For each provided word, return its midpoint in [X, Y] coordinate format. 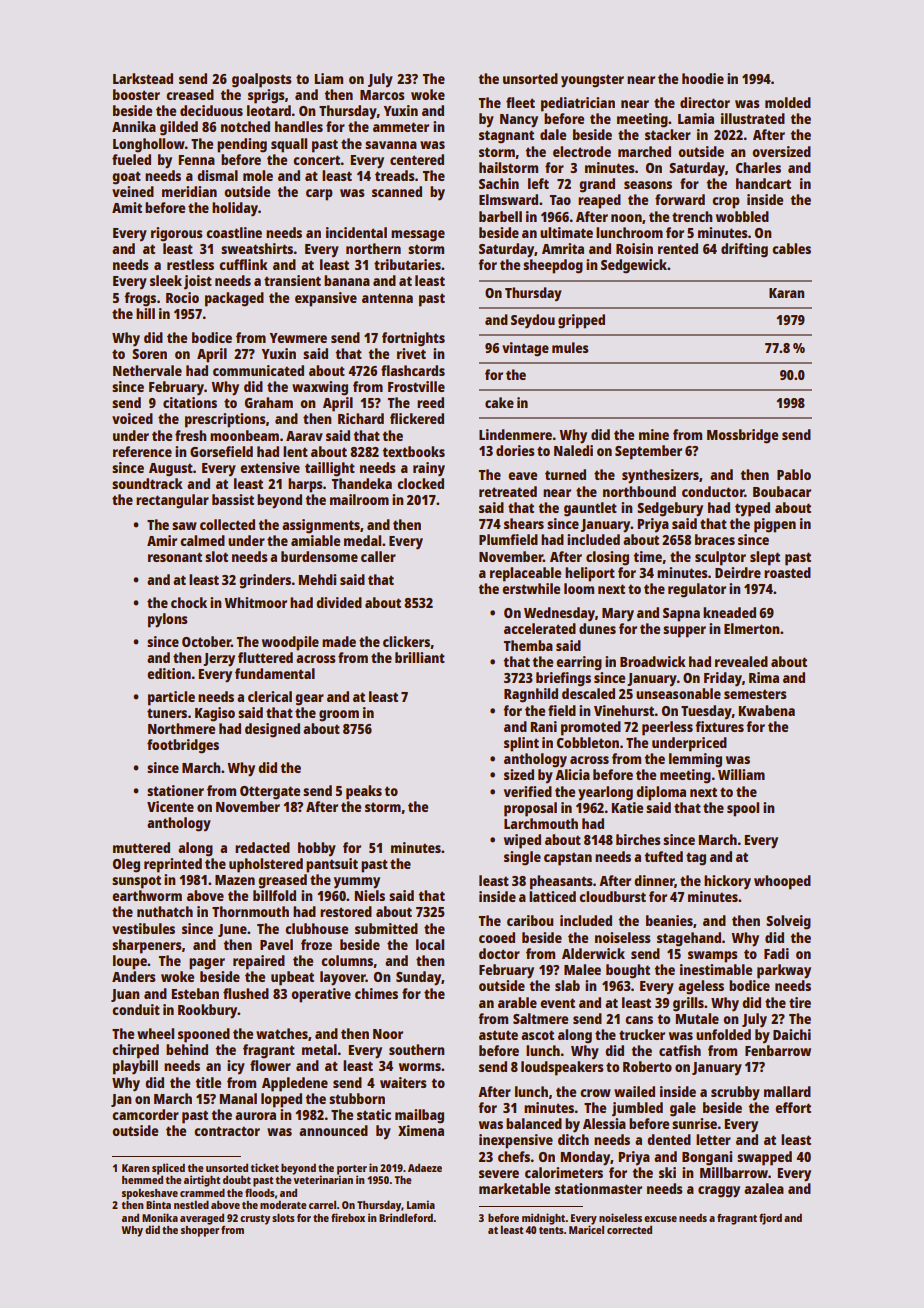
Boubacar [782, 491]
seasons [648, 185]
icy [236, 1067]
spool [743, 809]
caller [378, 556]
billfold [274, 895]
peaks [364, 792]
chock [189, 602]
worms [420, 1067]
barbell [500, 216]
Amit [127, 207]
